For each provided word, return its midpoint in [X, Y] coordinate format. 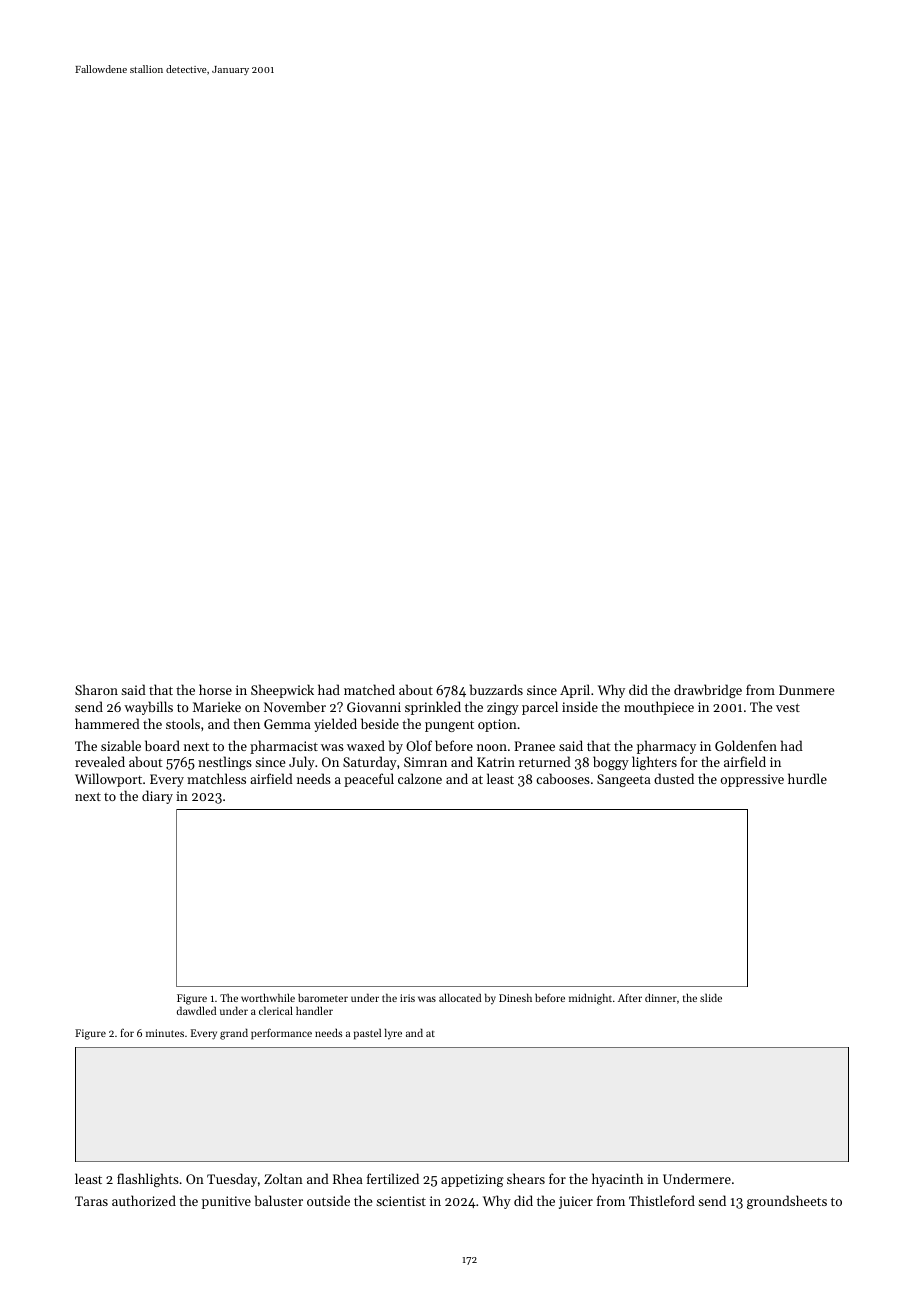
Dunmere [806, 690]
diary [157, 797]
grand [234, 1034]
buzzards [496, 689]
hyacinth [617, 1180]
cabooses [563, 778]
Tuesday [232, 1180]
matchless [216, 778]
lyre [393, 1034]
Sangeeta [624, 780]
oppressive [752, 780]
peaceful [369, 780]
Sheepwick [282, 691]
